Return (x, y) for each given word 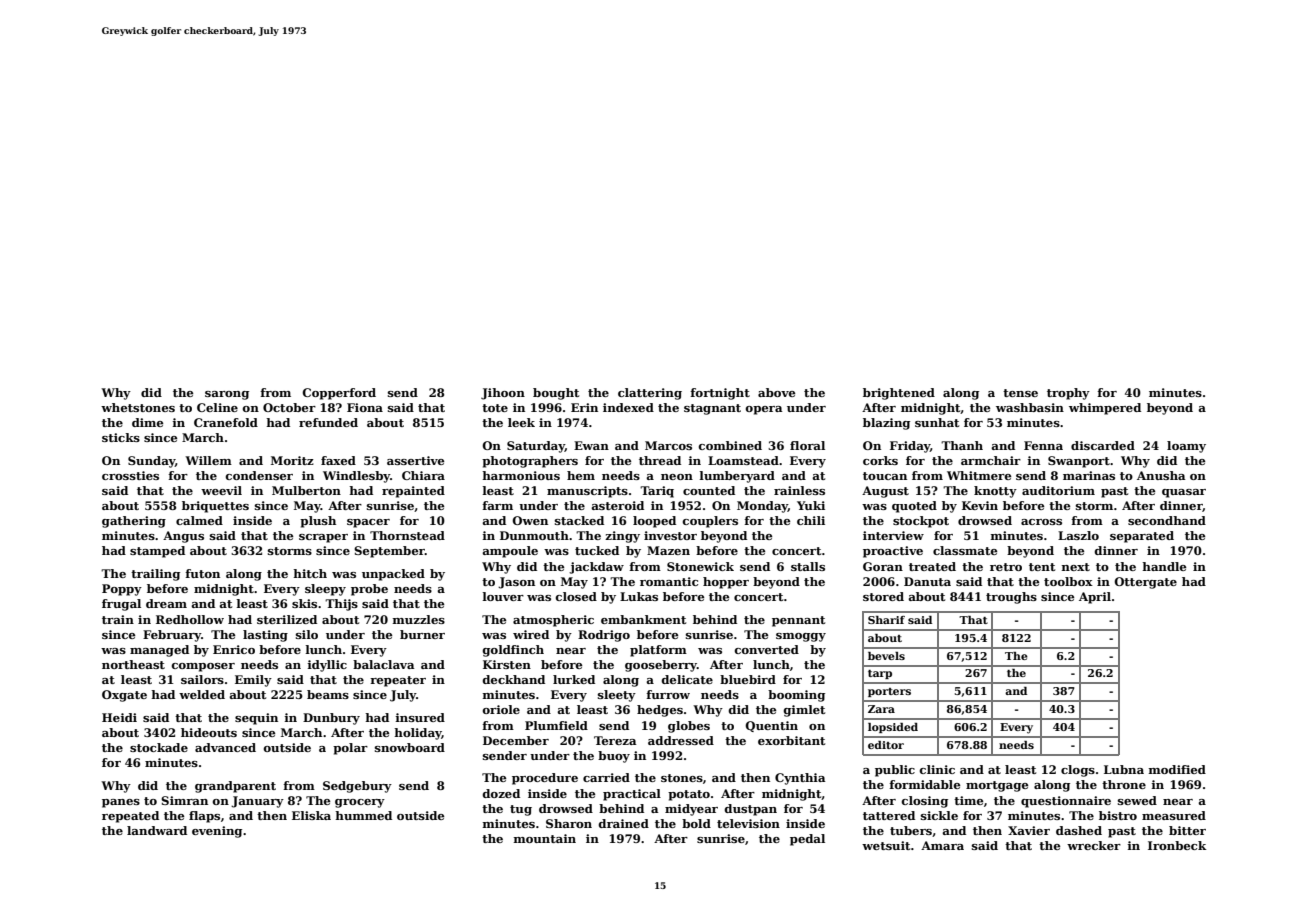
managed (159, 651)
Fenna (1043, 445)
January (257, 802)
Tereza (615, 740)
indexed (628, 407)
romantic (669, 581)
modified (1177, 769)
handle (1164, 566)
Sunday (151, 462)
